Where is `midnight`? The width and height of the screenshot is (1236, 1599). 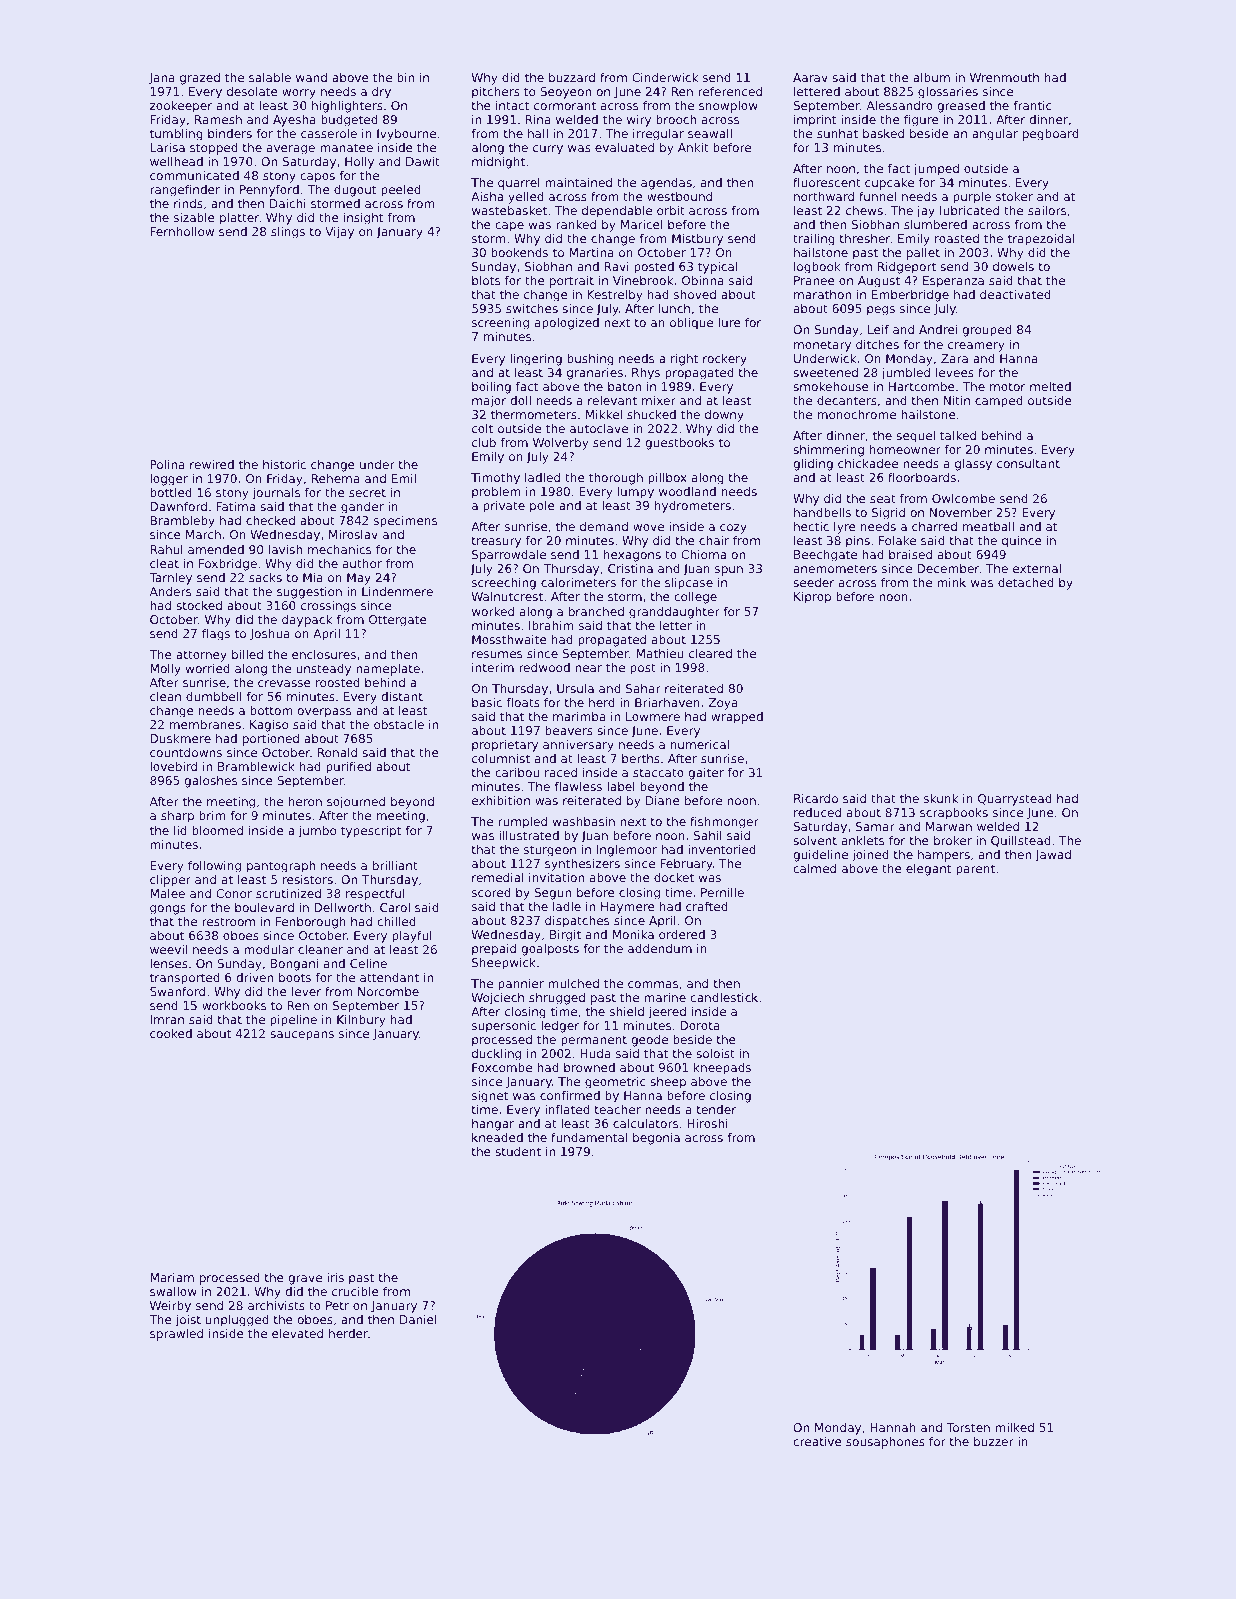
midnight is located at coordinates (498, 163).
